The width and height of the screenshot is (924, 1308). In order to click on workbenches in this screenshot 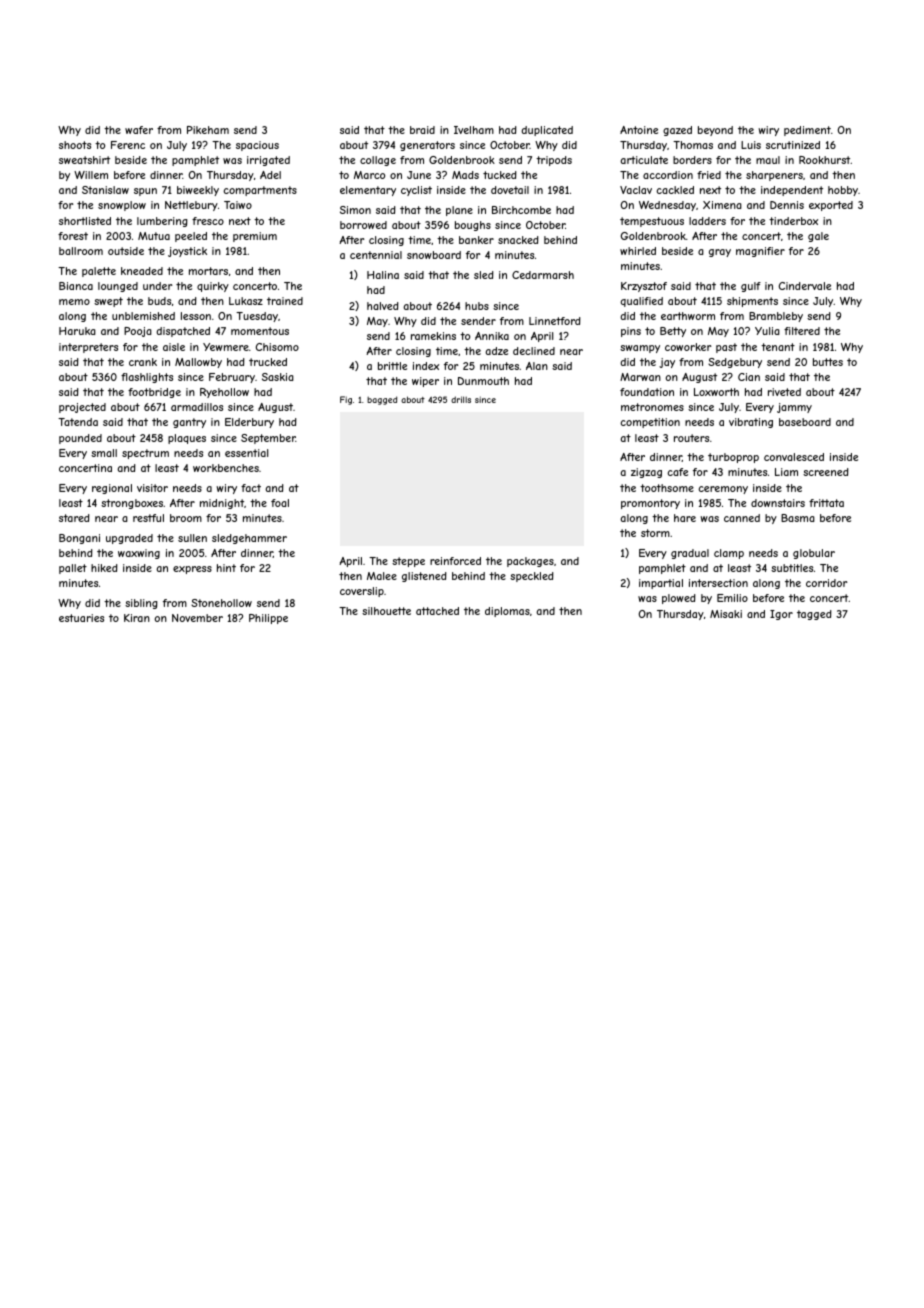, I will do `click(226, 468)`.
